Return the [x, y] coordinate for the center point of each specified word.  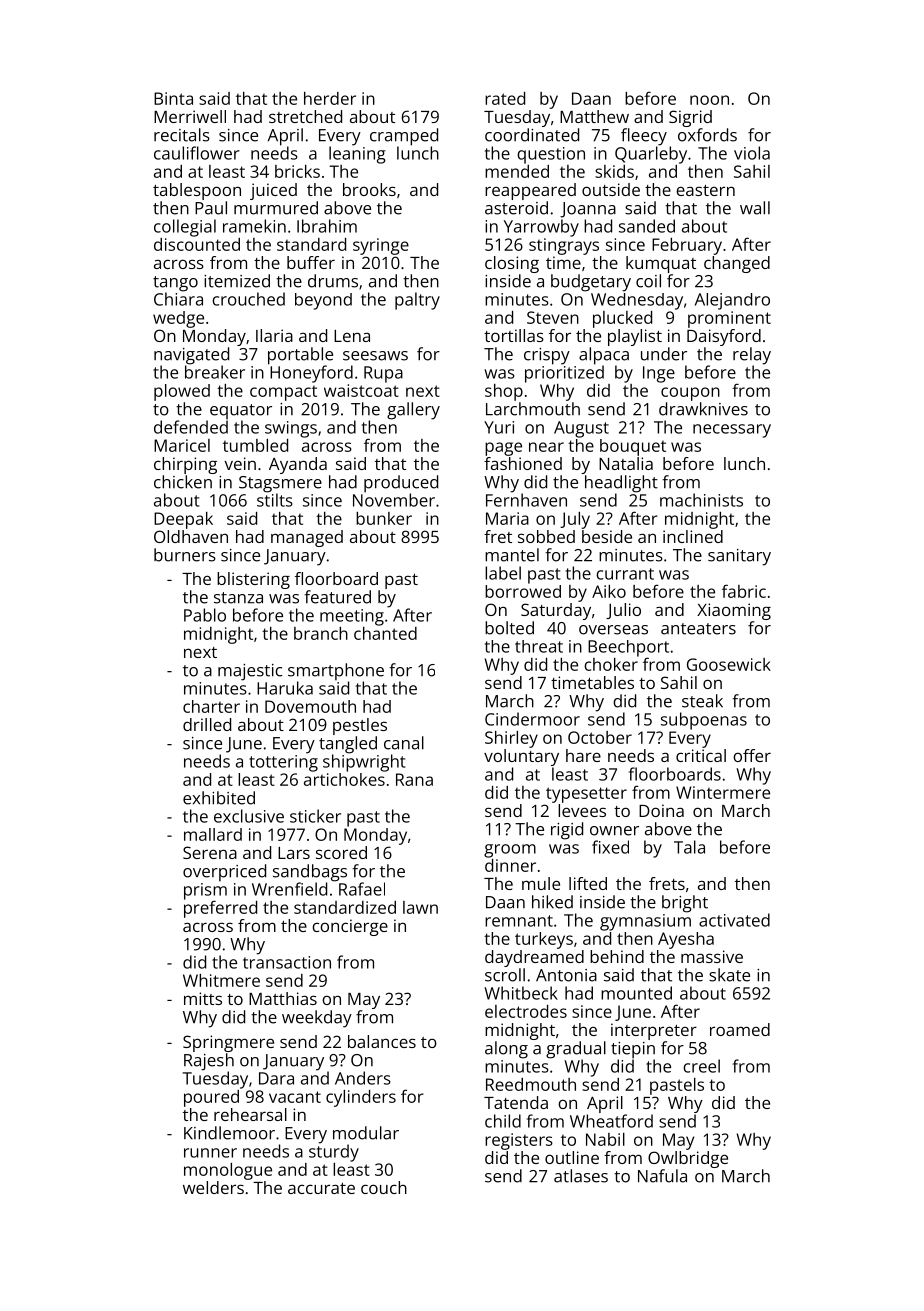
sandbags [310, 873]
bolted [509, 628]
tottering [283, 763]
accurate [321, 1188]
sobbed [546, 536]
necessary [732, 431]
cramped [404, 137]
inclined [693, 536]
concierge [350, 927]
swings [291, 429]
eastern [705, 190]
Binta [173, 98]
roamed [740, 1029]
